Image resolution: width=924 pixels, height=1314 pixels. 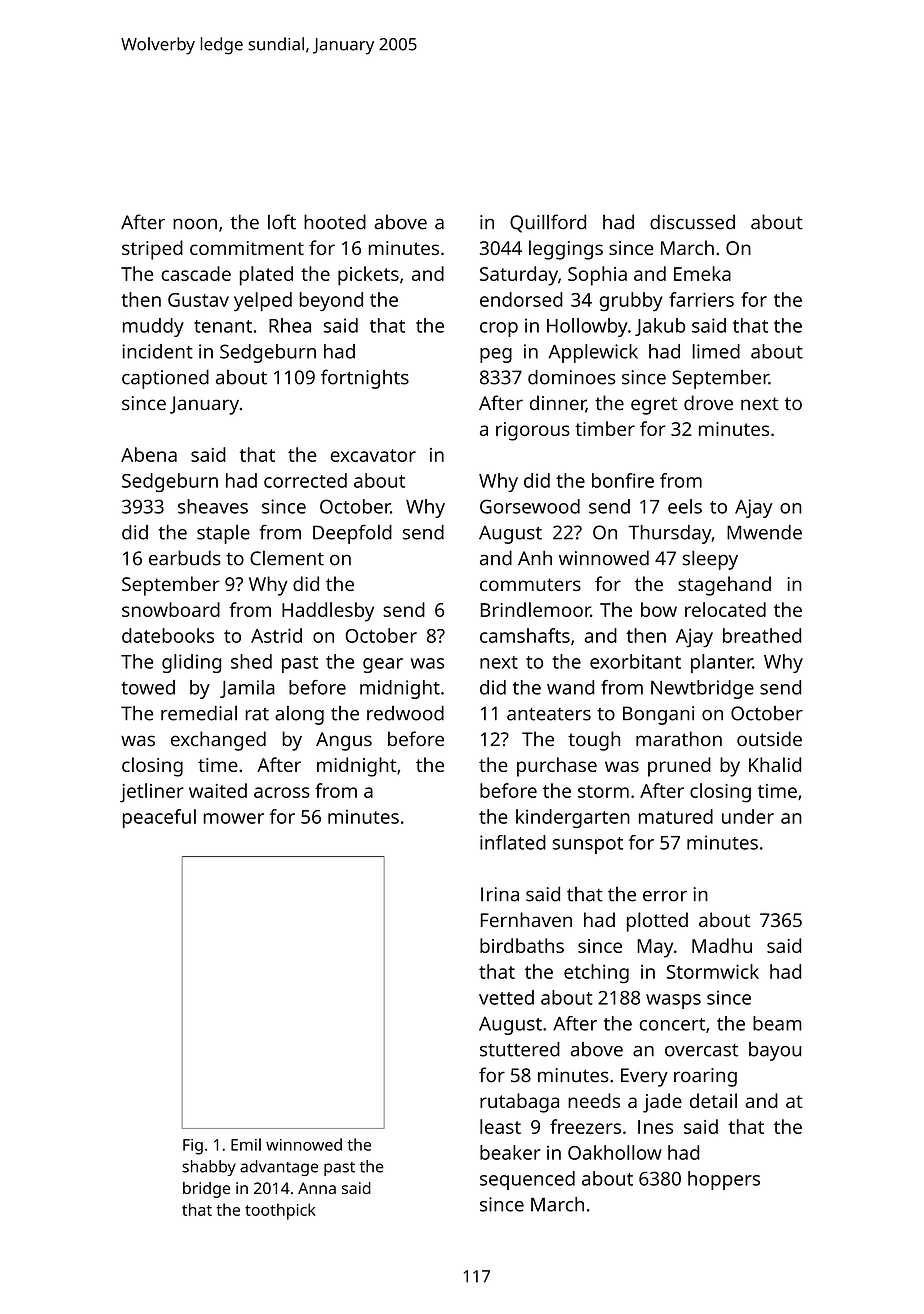 I want to click on toothpick, so click(x=280, y=1211).
